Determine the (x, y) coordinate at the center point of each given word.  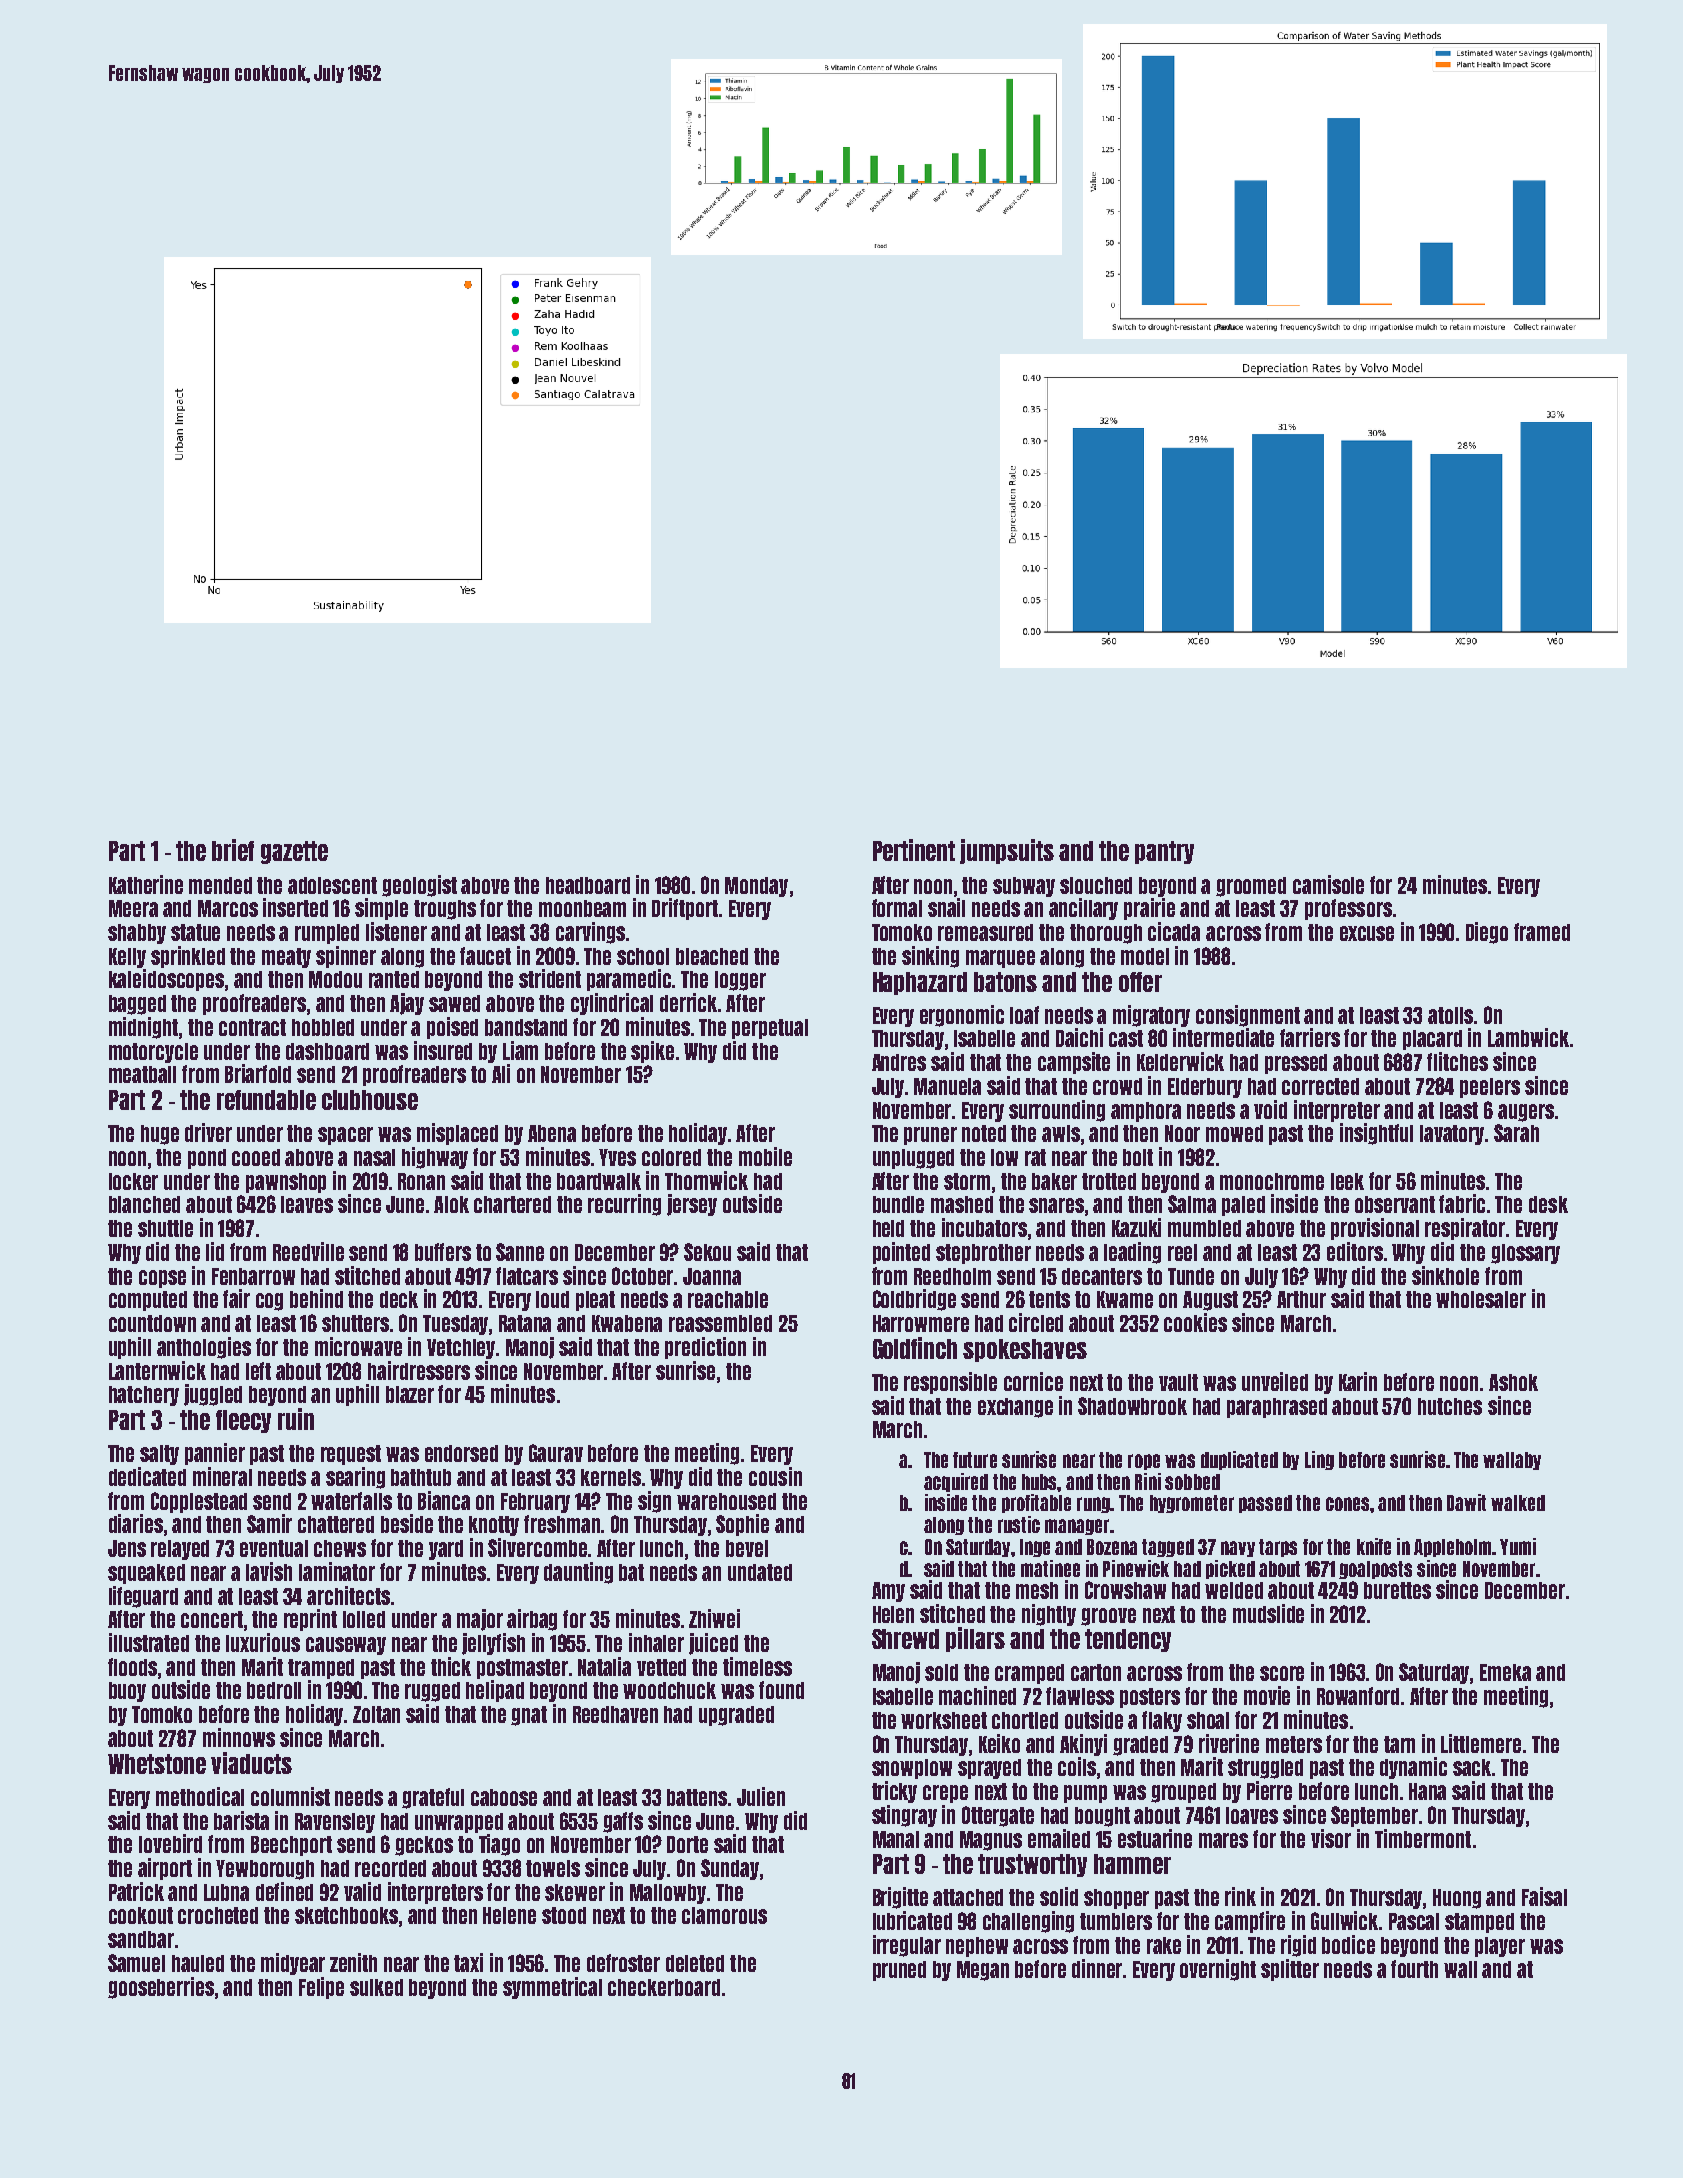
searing (355, 1478)
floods (132, 1667)
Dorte (687, 1844)
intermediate (1223, 1037)
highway (435, 1158)
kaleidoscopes (166, 980)
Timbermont (1423, 1838)
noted (984, 1133)
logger (740, 981)
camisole (1328, 884)
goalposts (1375, 1570)
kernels (611, 1477)
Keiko (999, 1743)
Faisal (1544, 1896)
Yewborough (265, 1870)
